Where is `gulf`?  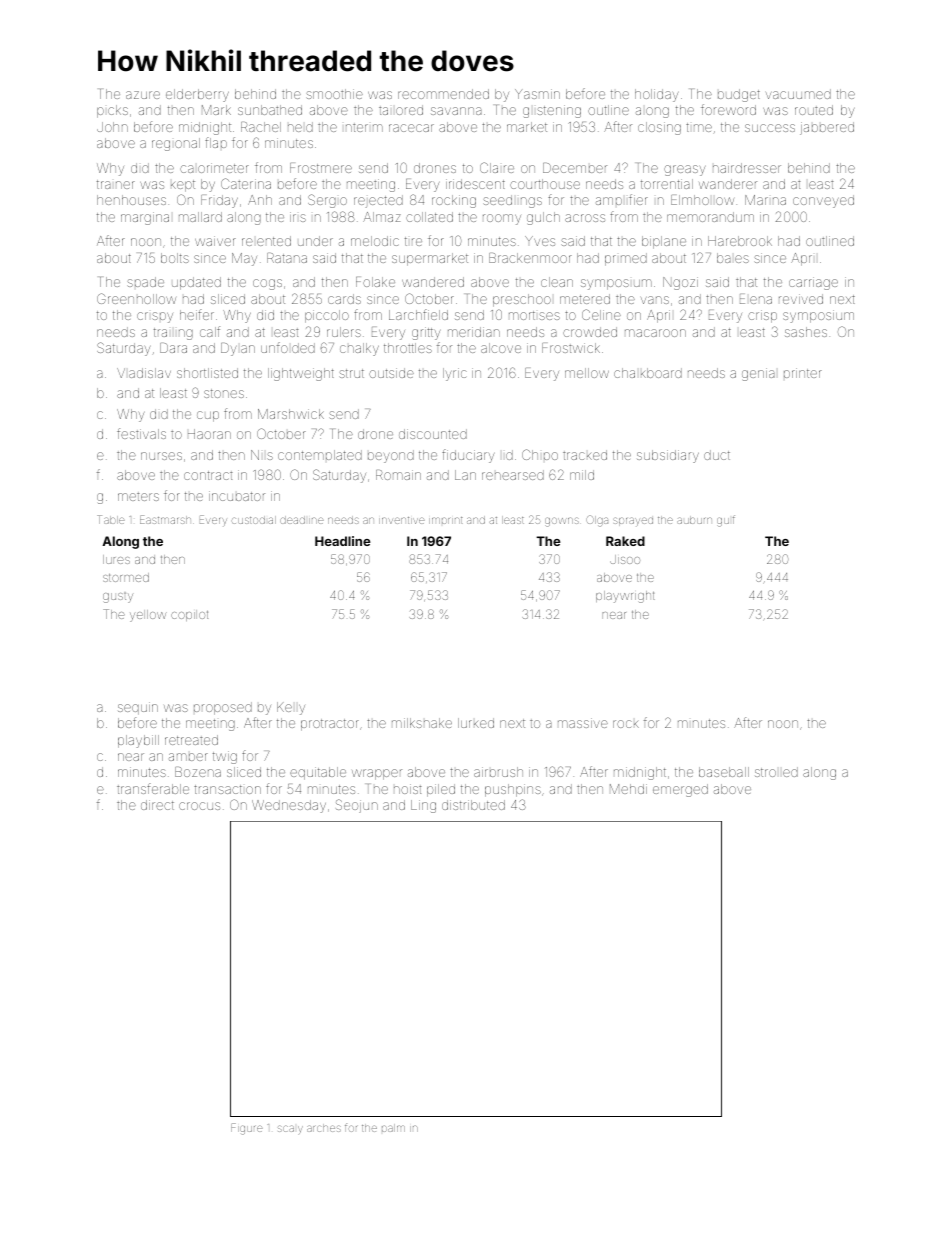 gulf is located at coordinates (726, 521).
